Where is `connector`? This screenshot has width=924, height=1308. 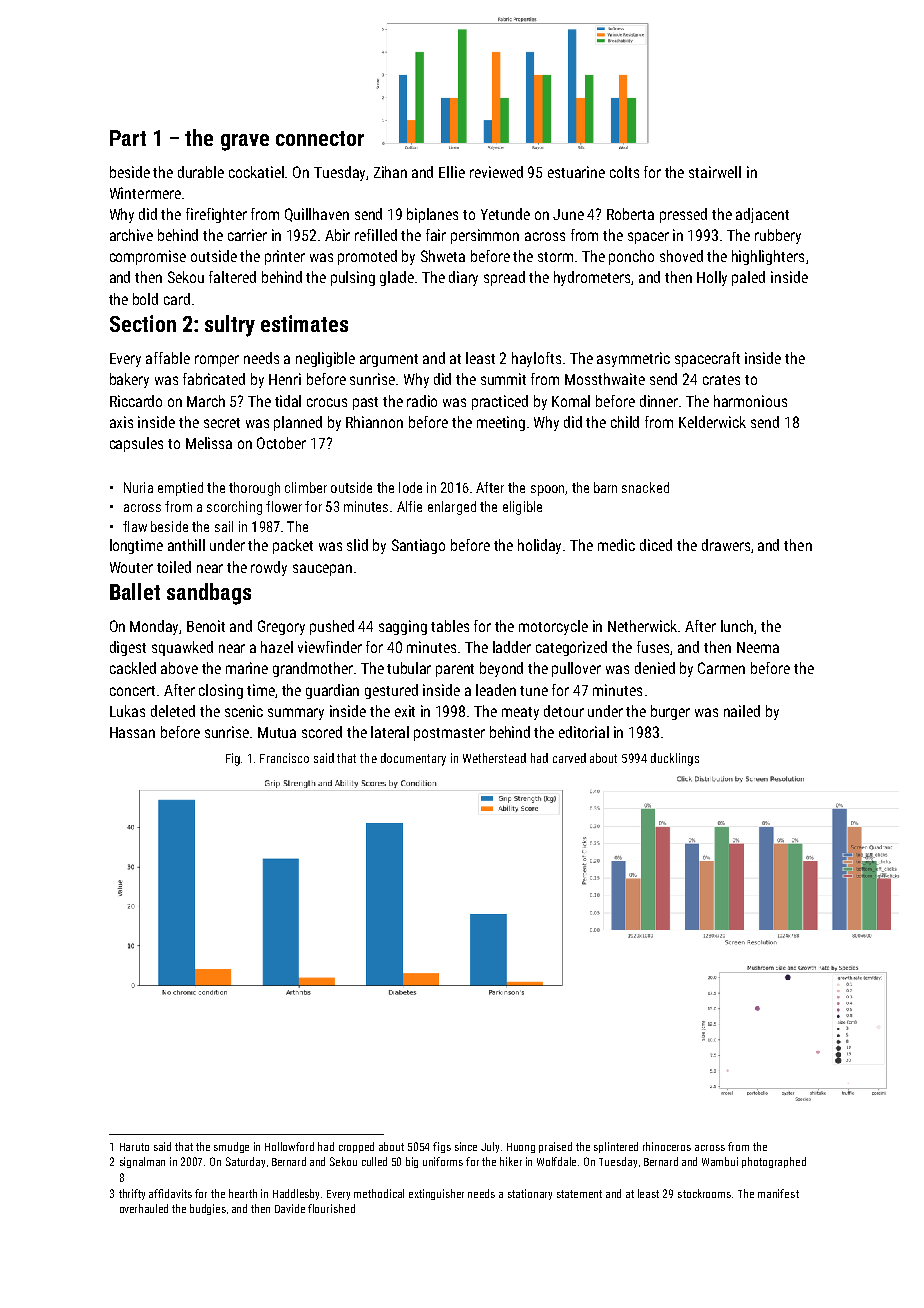 connector is located at coordinates (320, 138).
